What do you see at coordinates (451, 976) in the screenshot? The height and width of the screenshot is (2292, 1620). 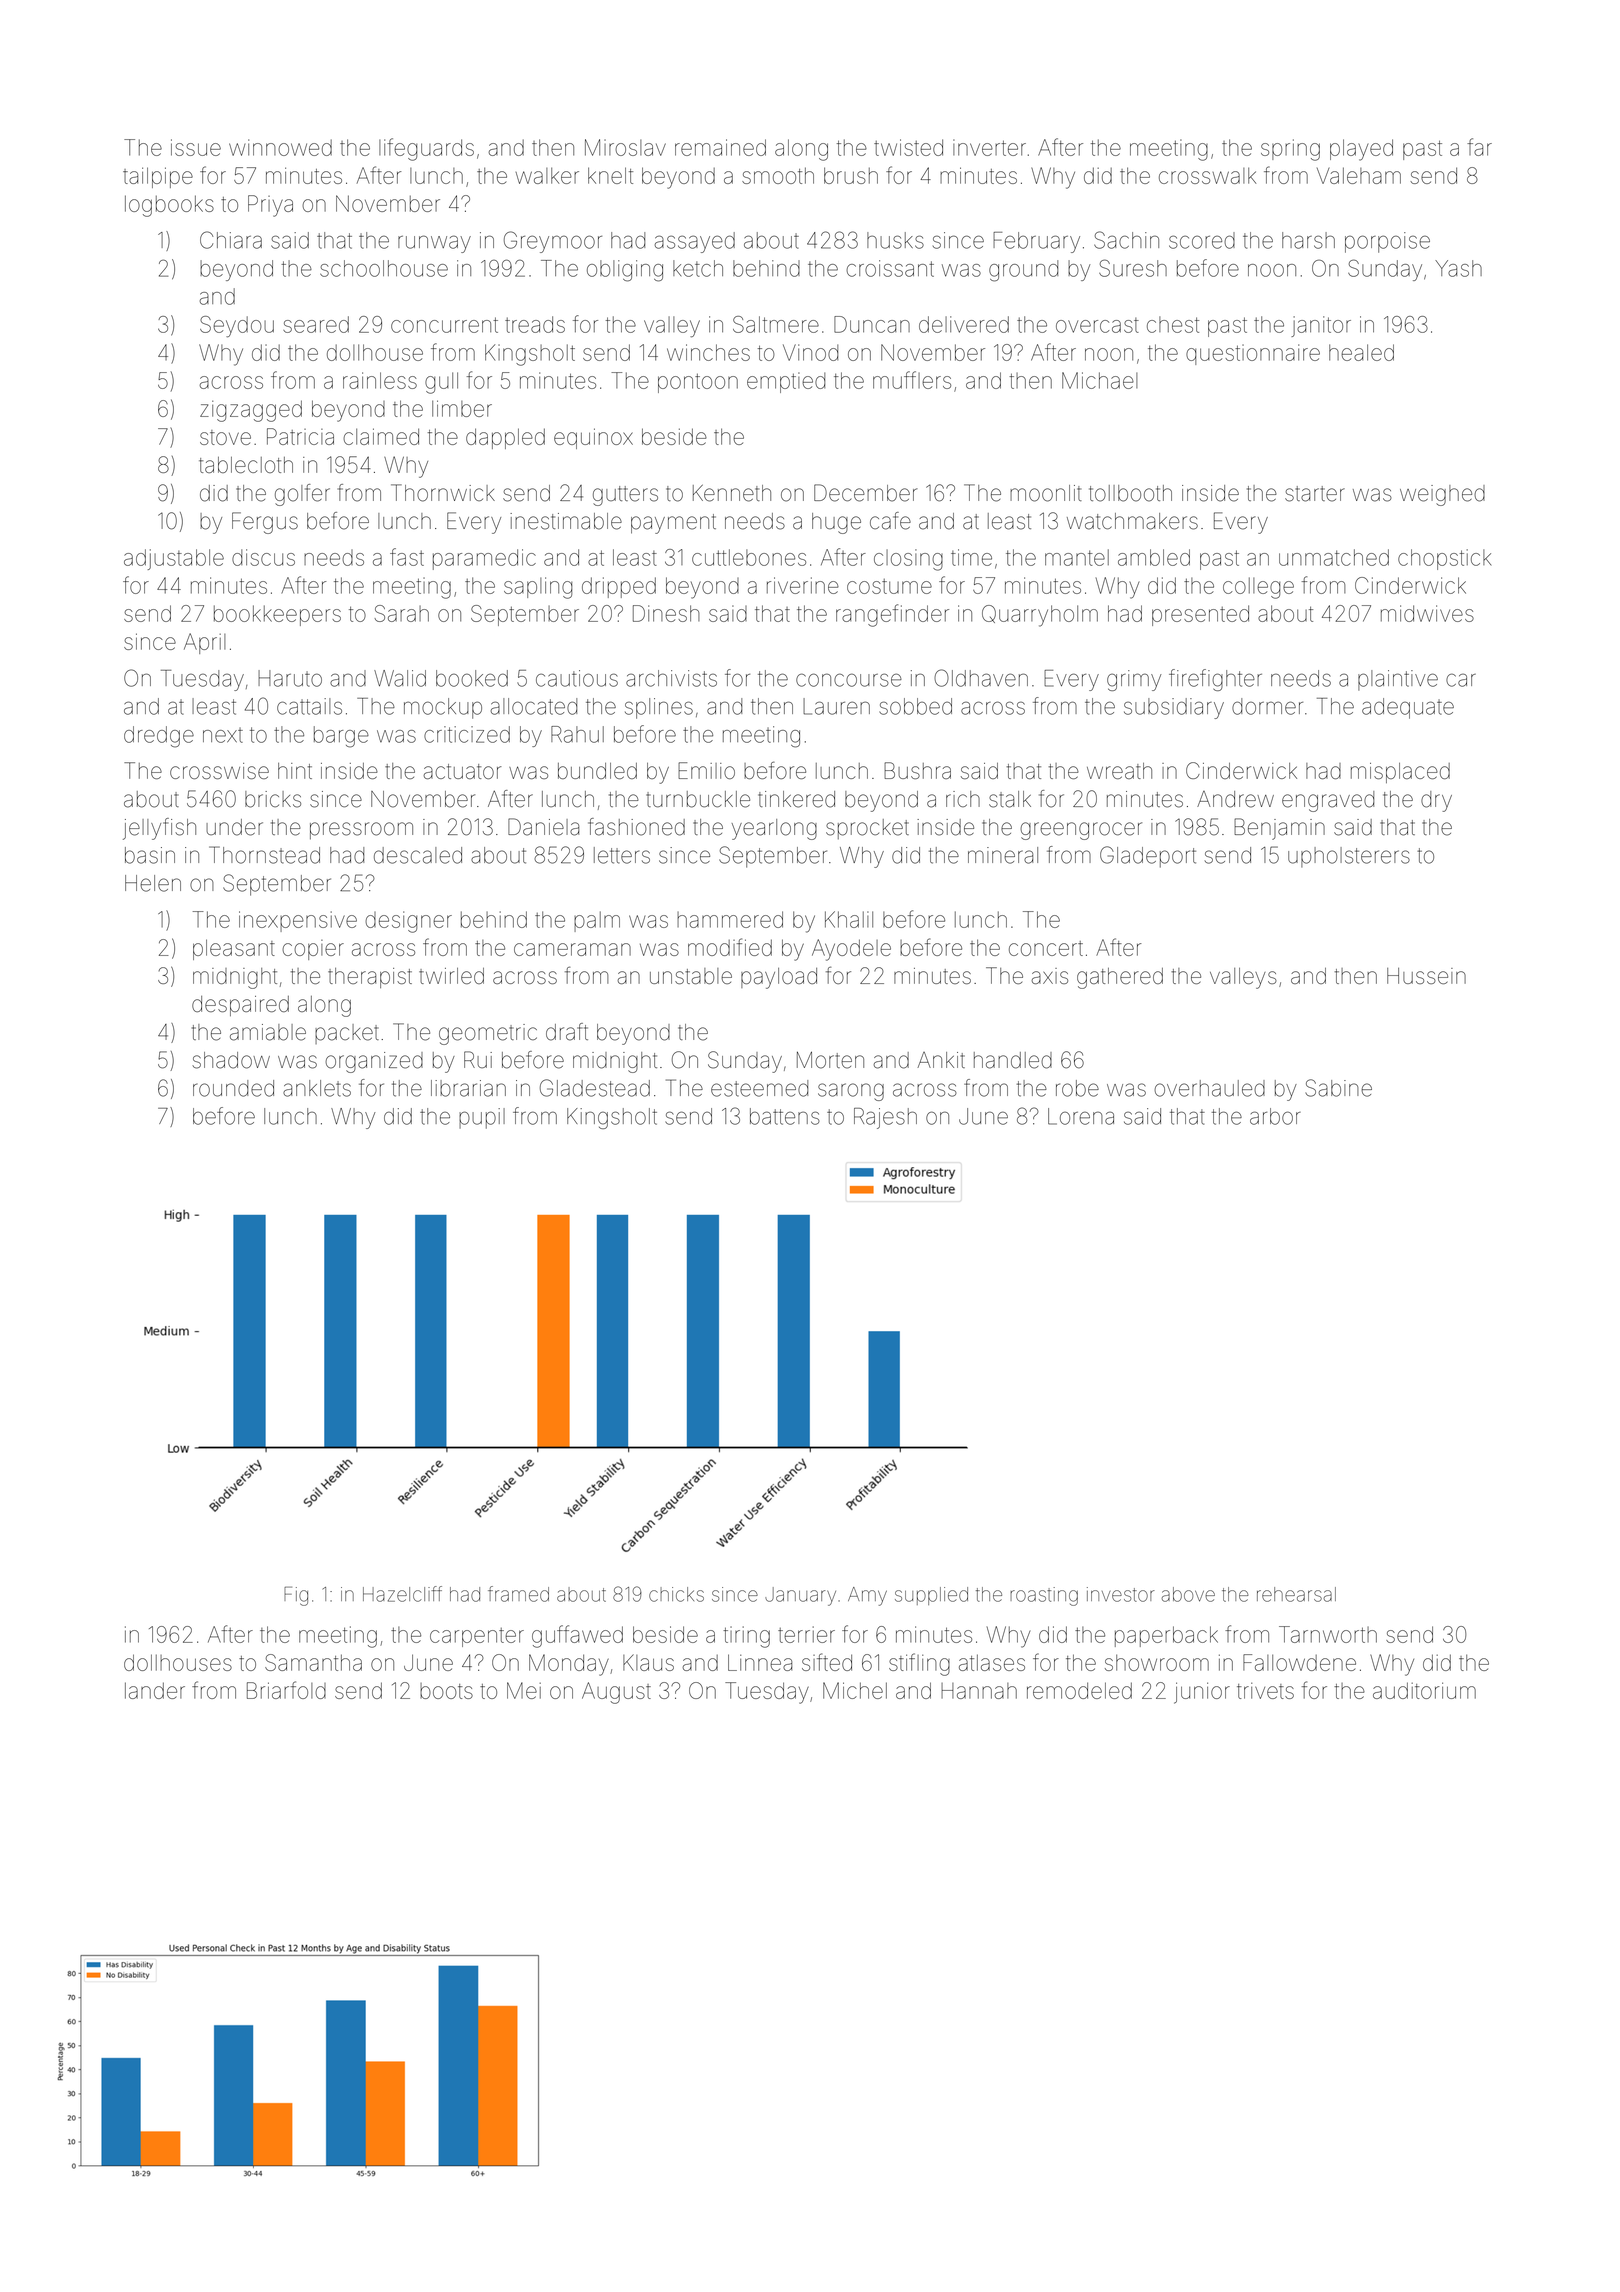 I see `twirled` at bounding box center [451, 976].
